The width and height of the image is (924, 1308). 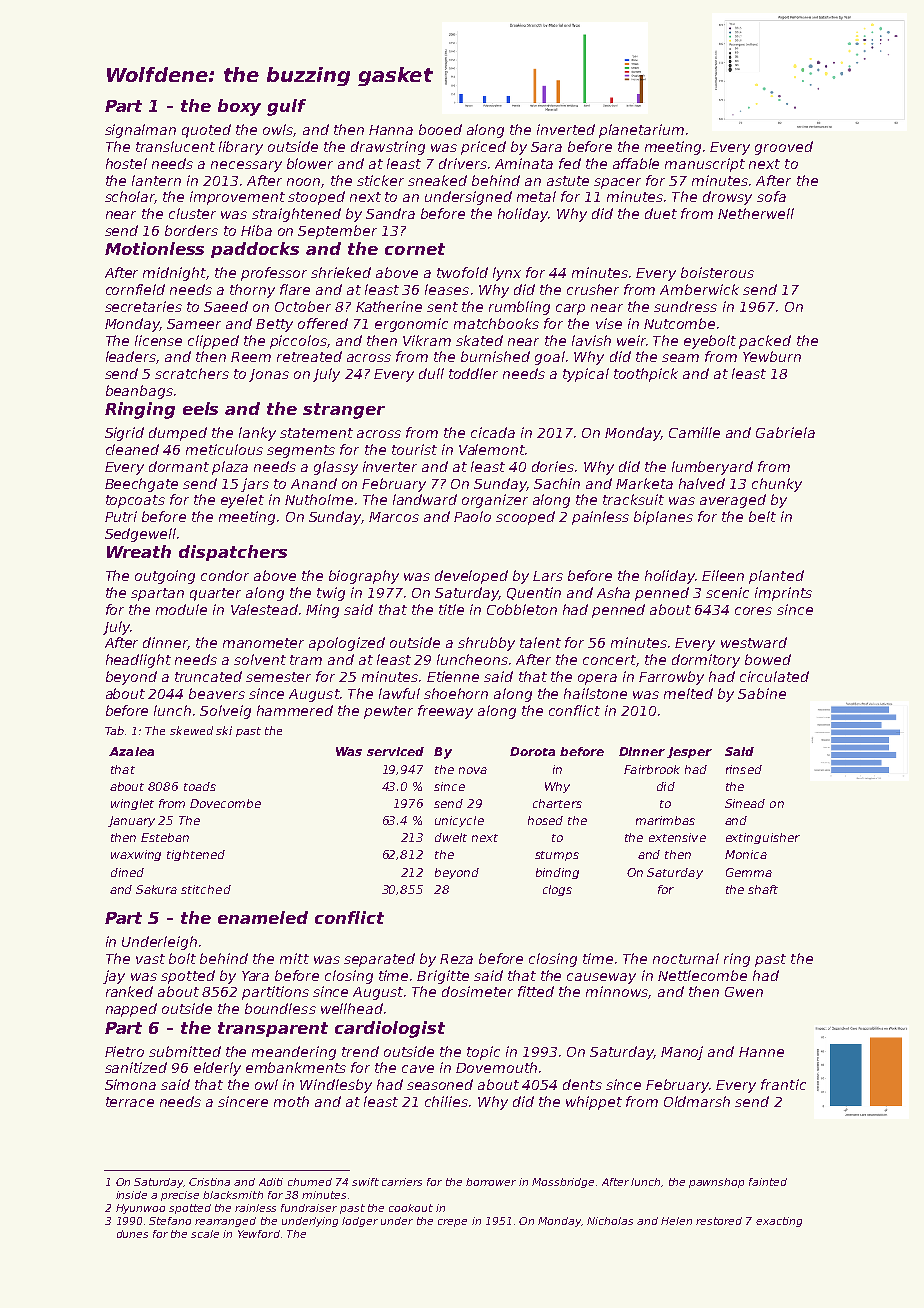 I want to click on Pietro, so click(x=124, y=1051).
